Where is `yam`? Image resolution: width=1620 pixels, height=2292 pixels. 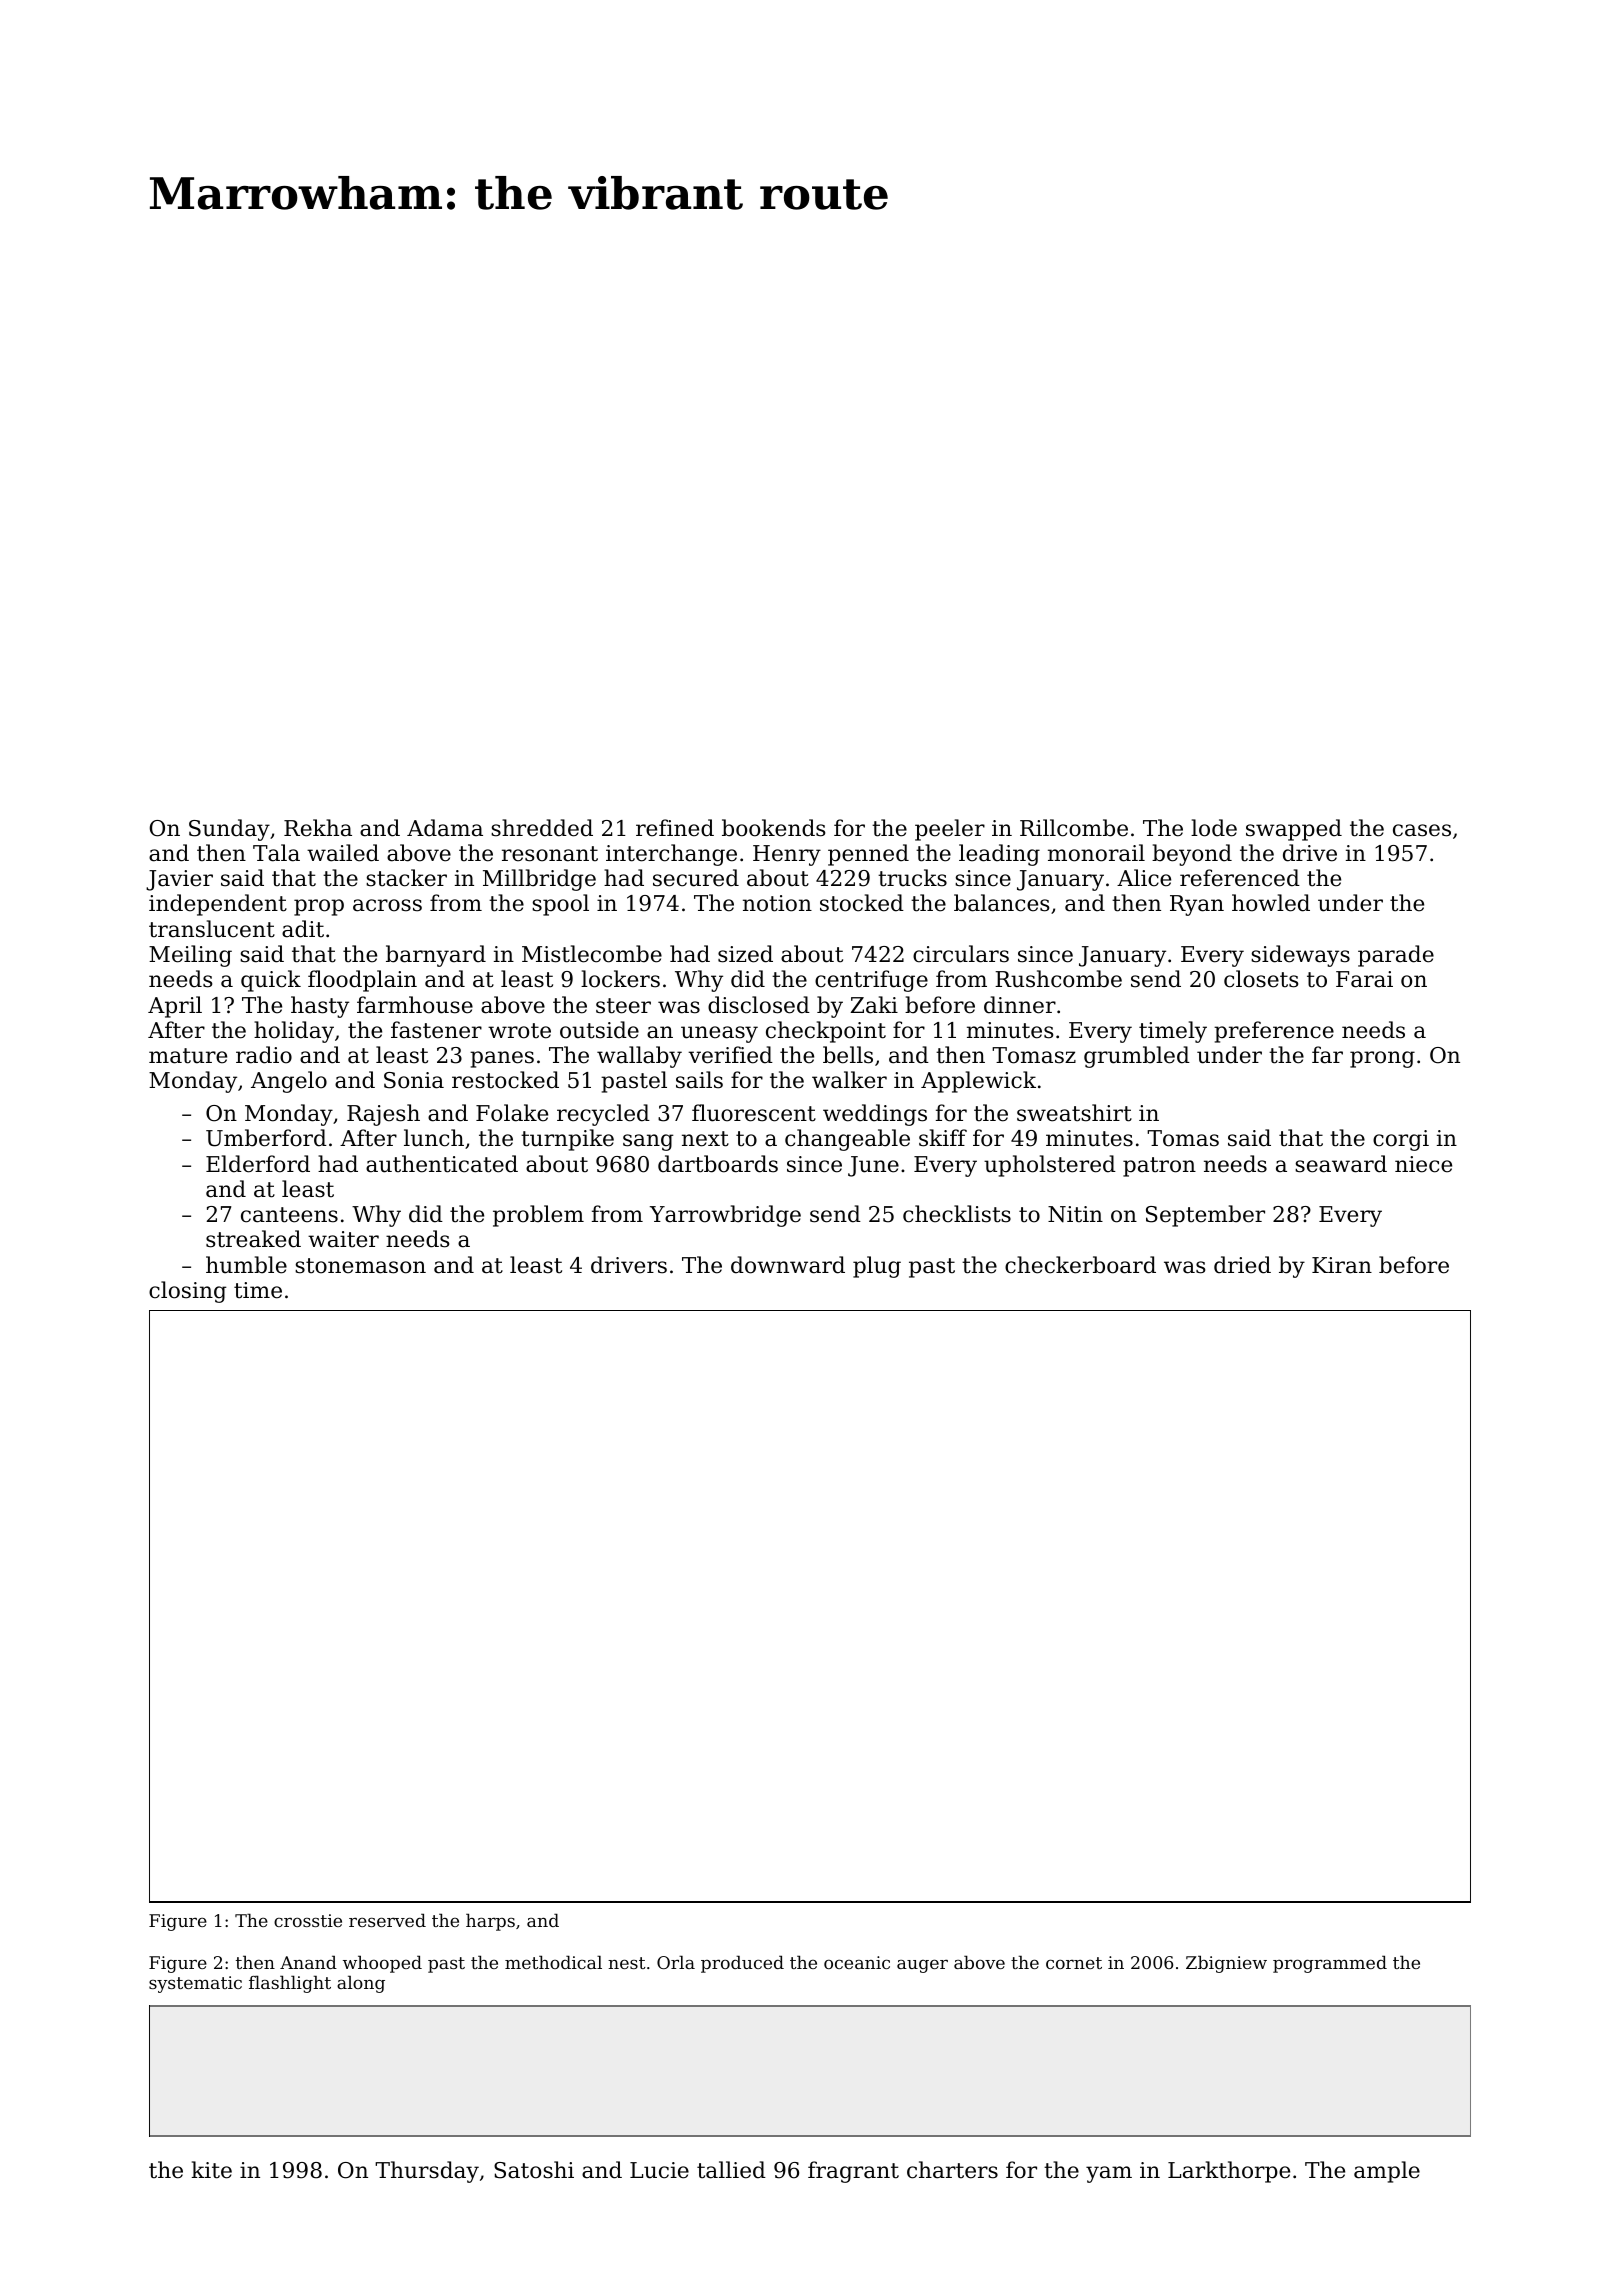
yam is located at coordinates (1109, 2174).
